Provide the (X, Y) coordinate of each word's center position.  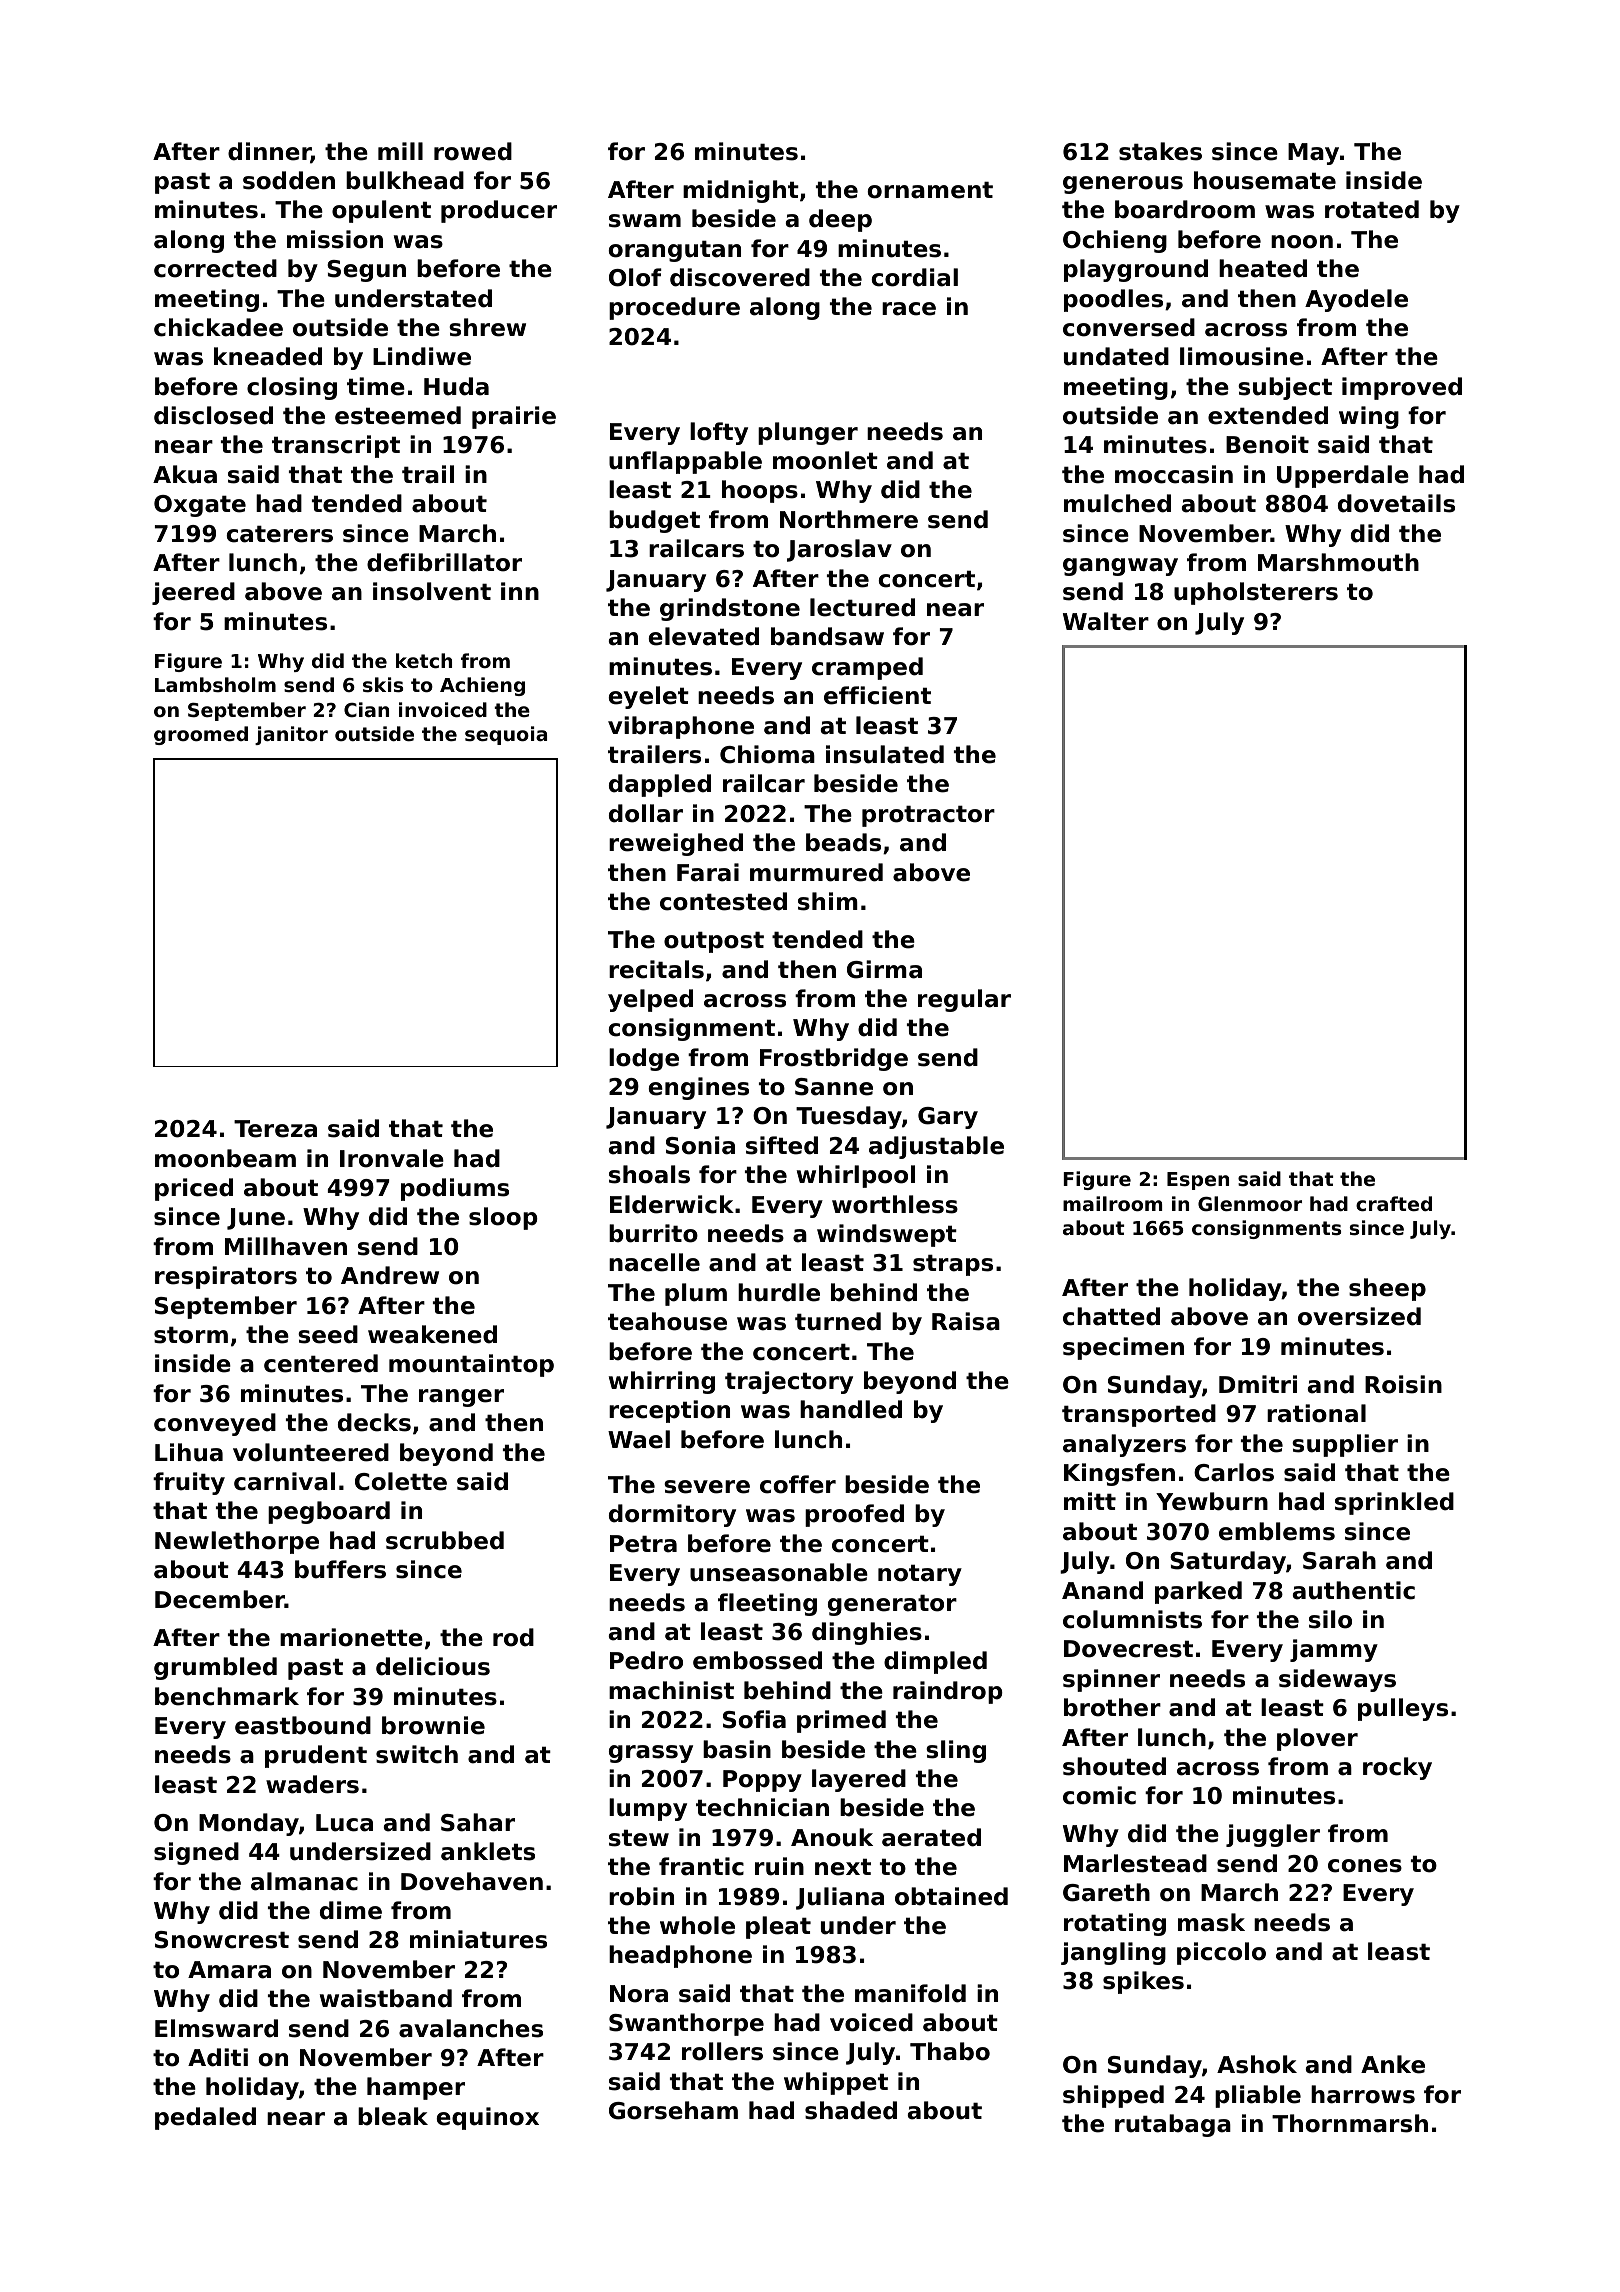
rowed (473, 151)
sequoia (506, 735)
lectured (862, 607)
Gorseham (673, 2110)
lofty (719, 433)
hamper (416, 2088)
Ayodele (1356, 300)
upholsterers (1256, 593)
